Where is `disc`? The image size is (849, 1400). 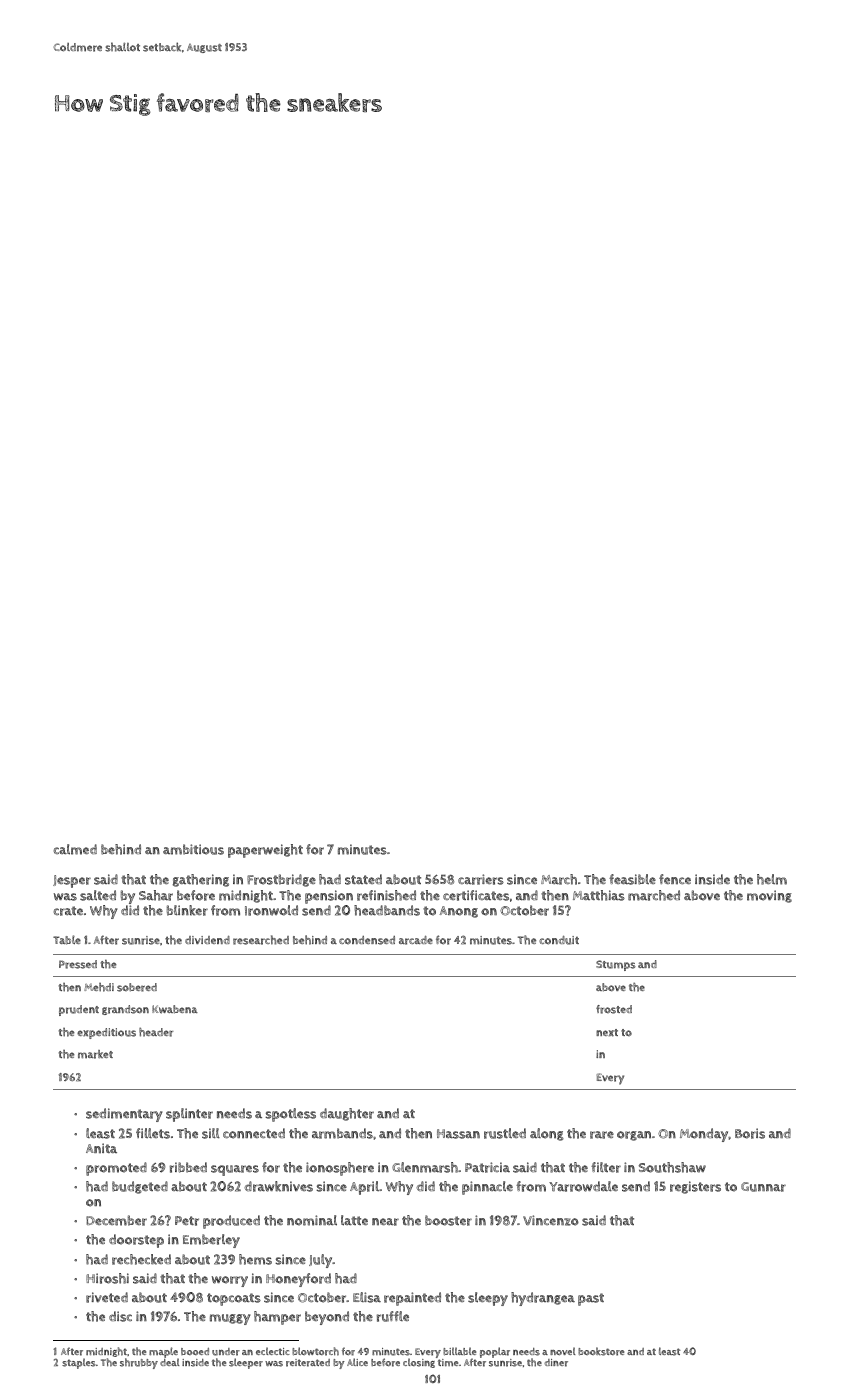 disc is located at coordinates (120, 1316).
